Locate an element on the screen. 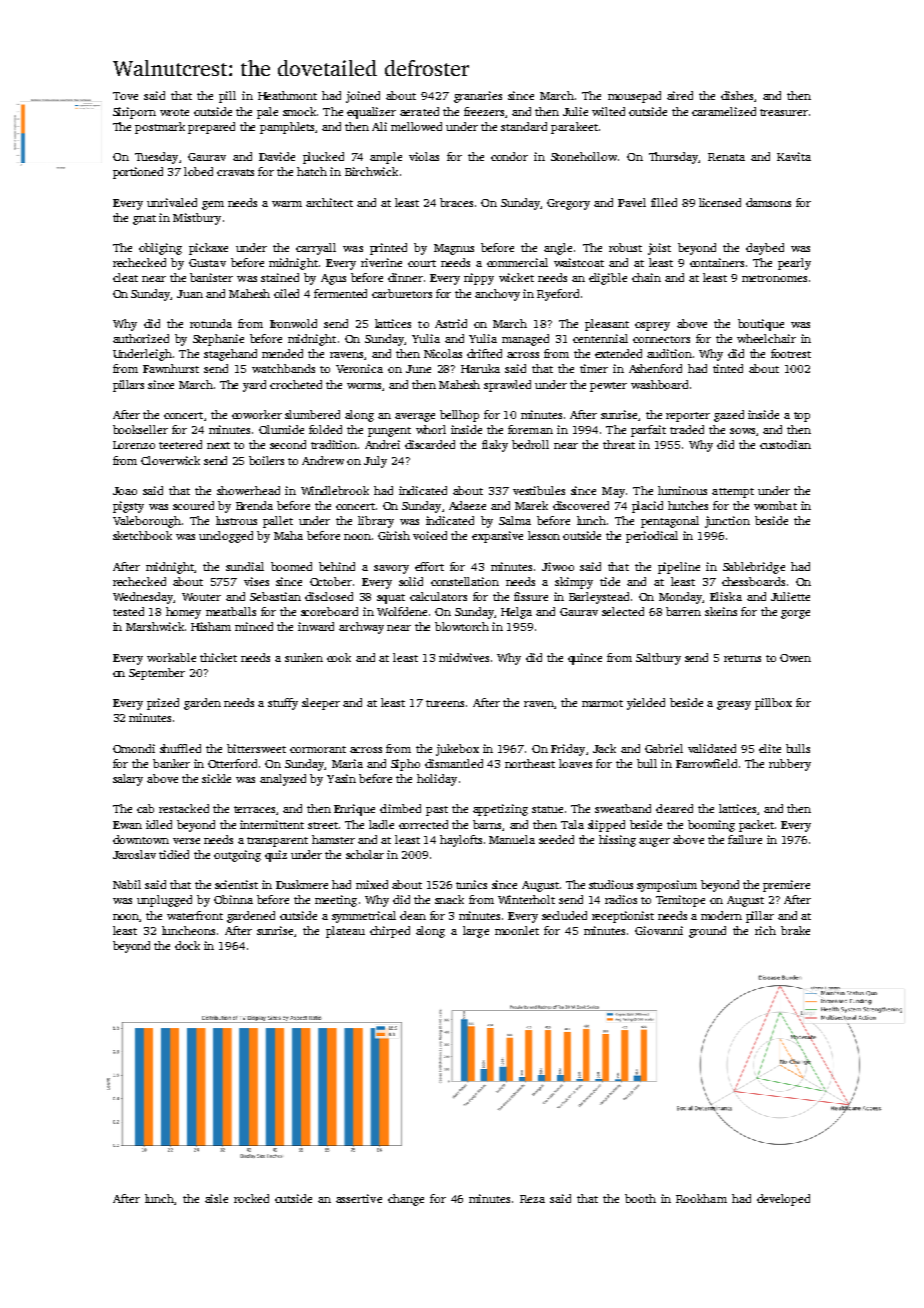 The width and height of the screenshot is (924, 1308). Reza is located at coordinates (532, 1199).
